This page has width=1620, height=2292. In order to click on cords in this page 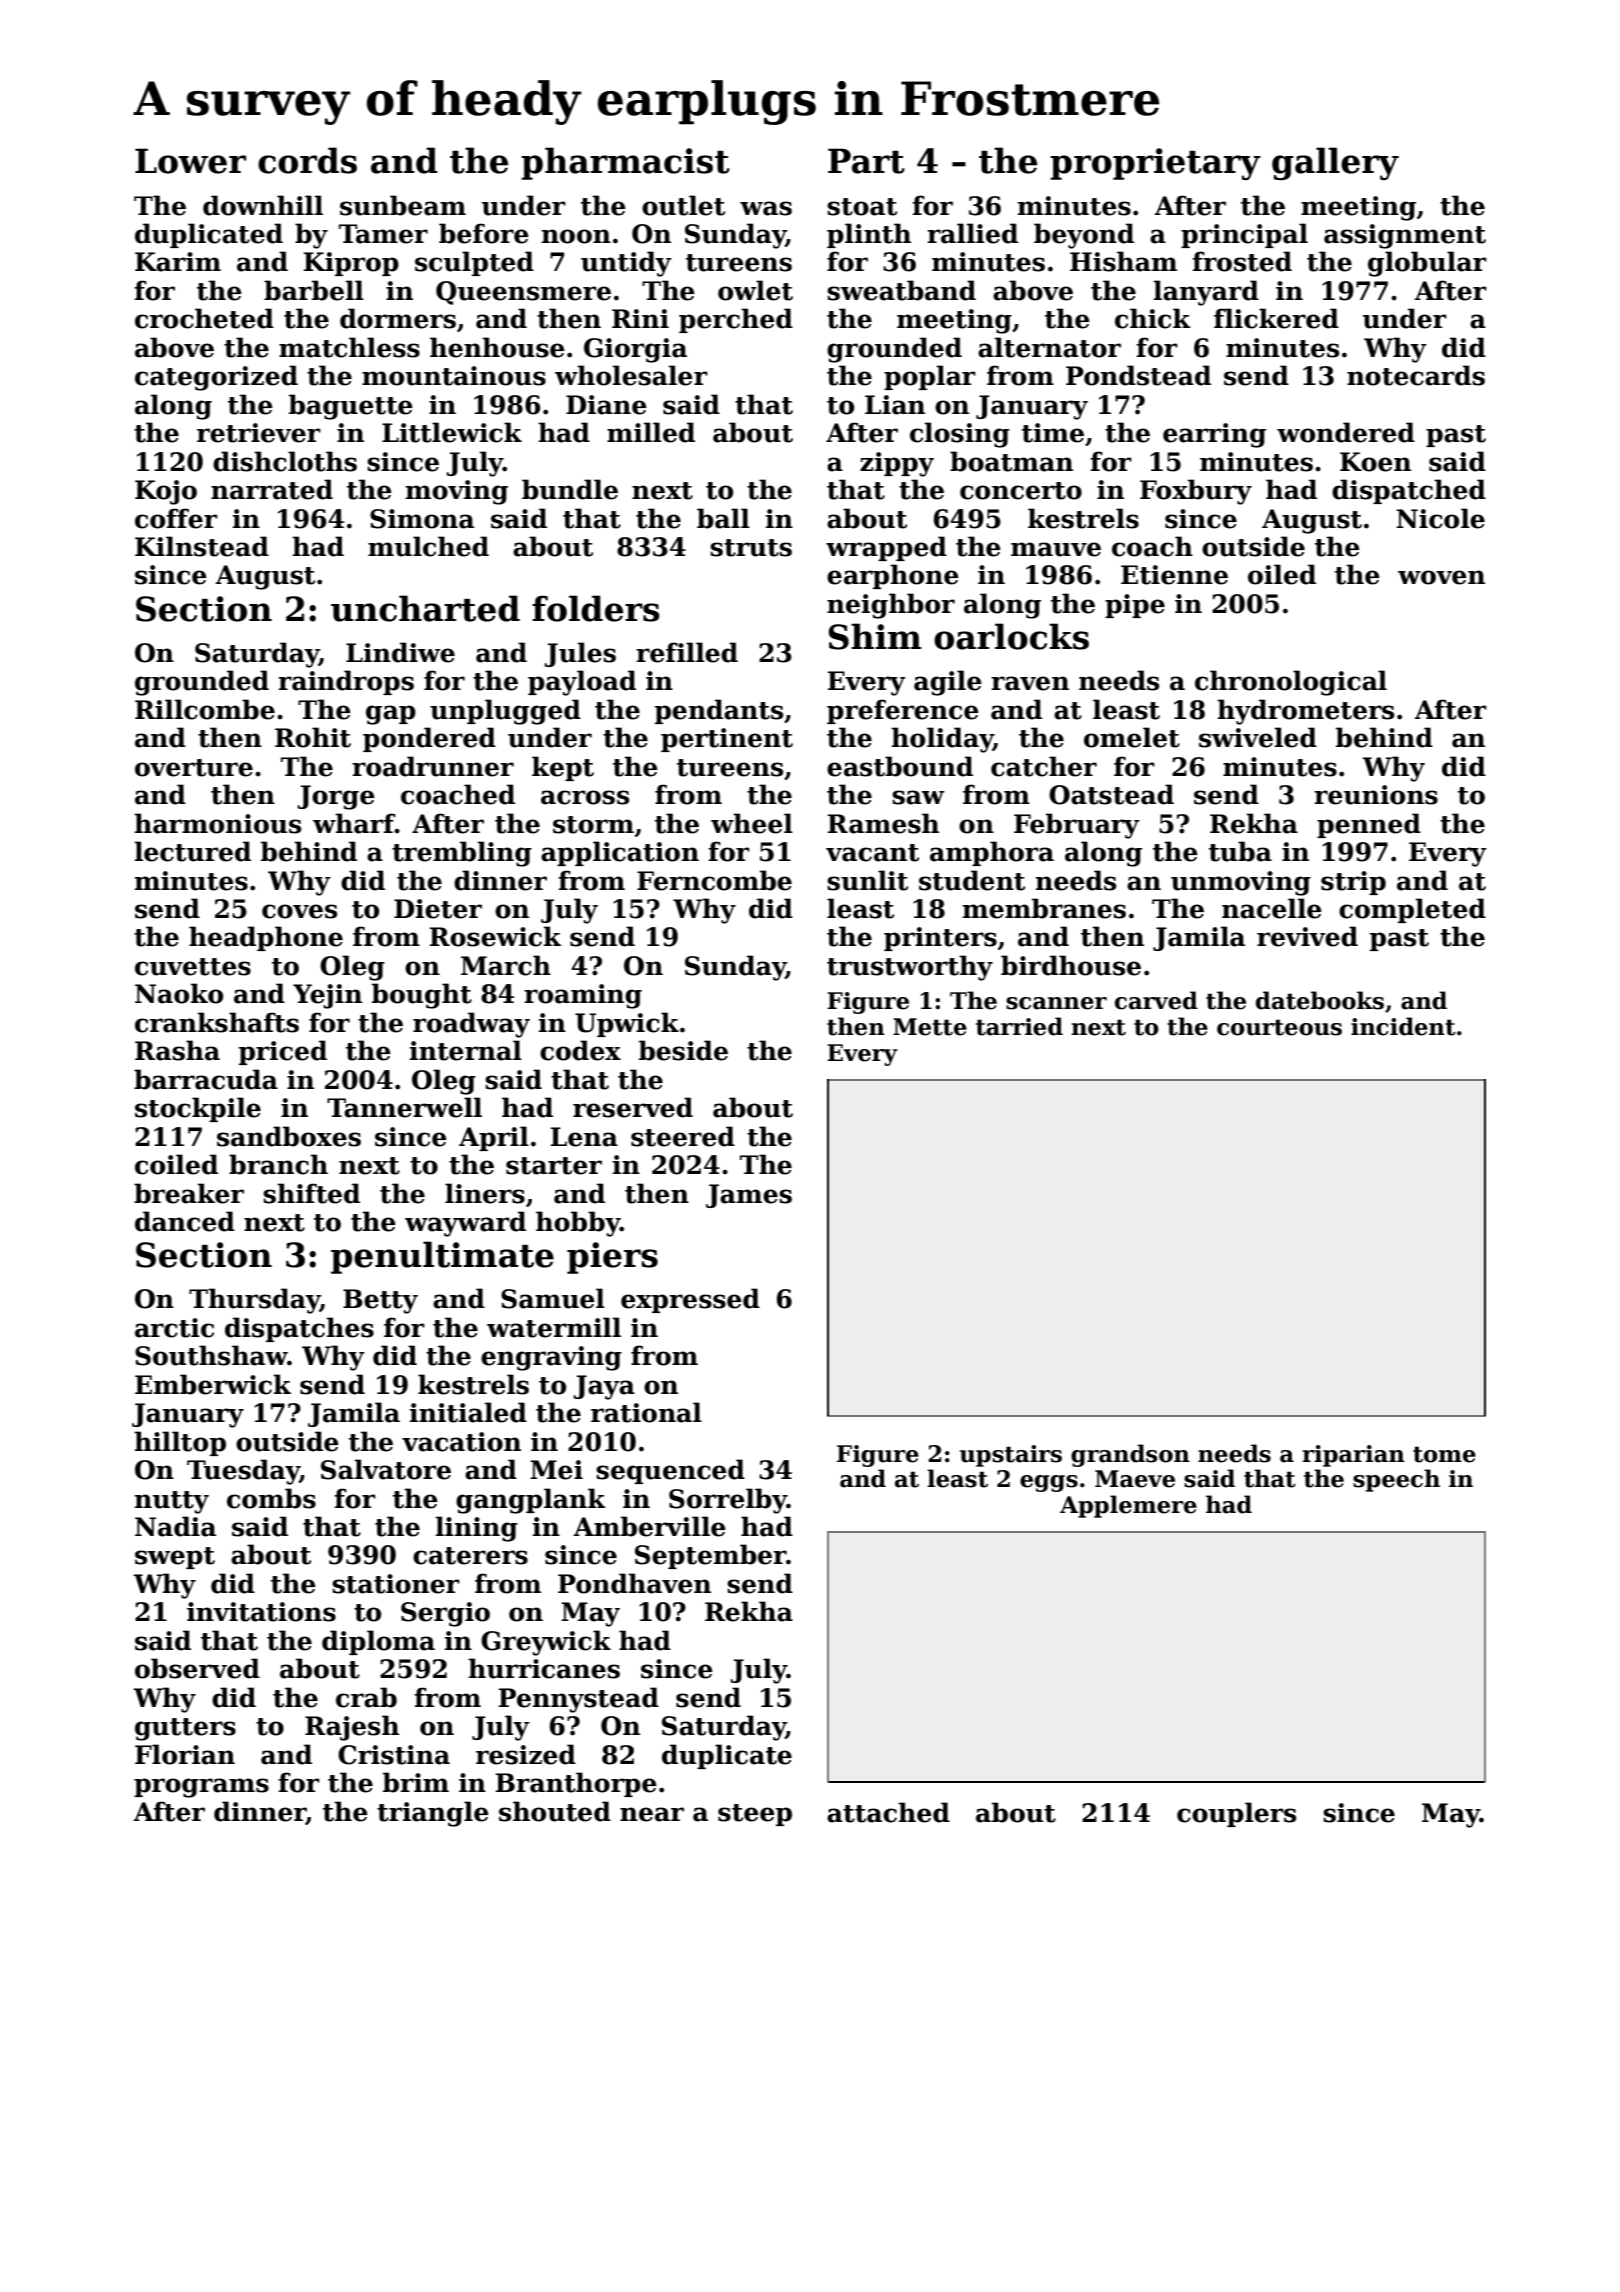, I will do `click(307, 160)`.
